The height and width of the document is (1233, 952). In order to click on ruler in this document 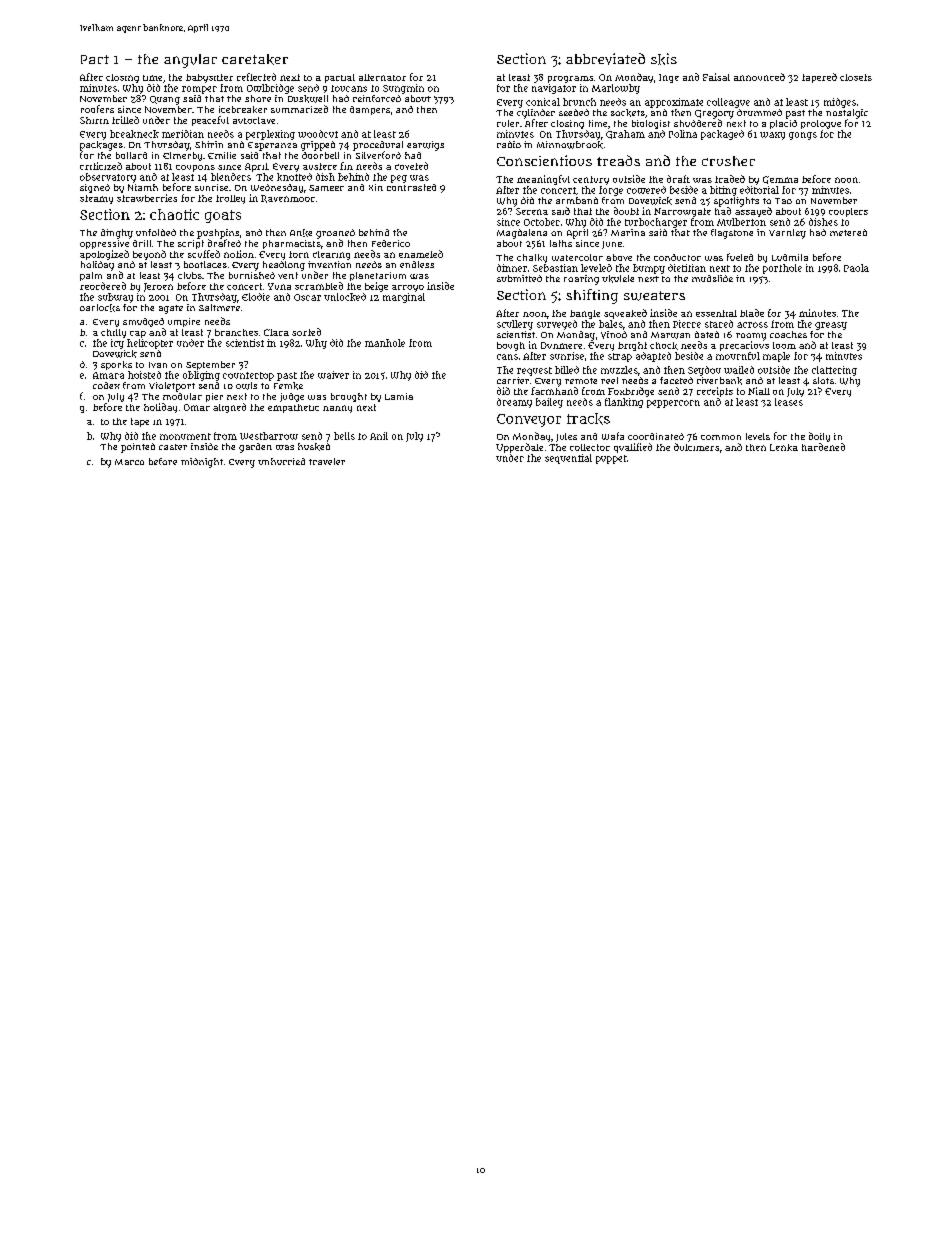, I will do `click(508, 123)`.
